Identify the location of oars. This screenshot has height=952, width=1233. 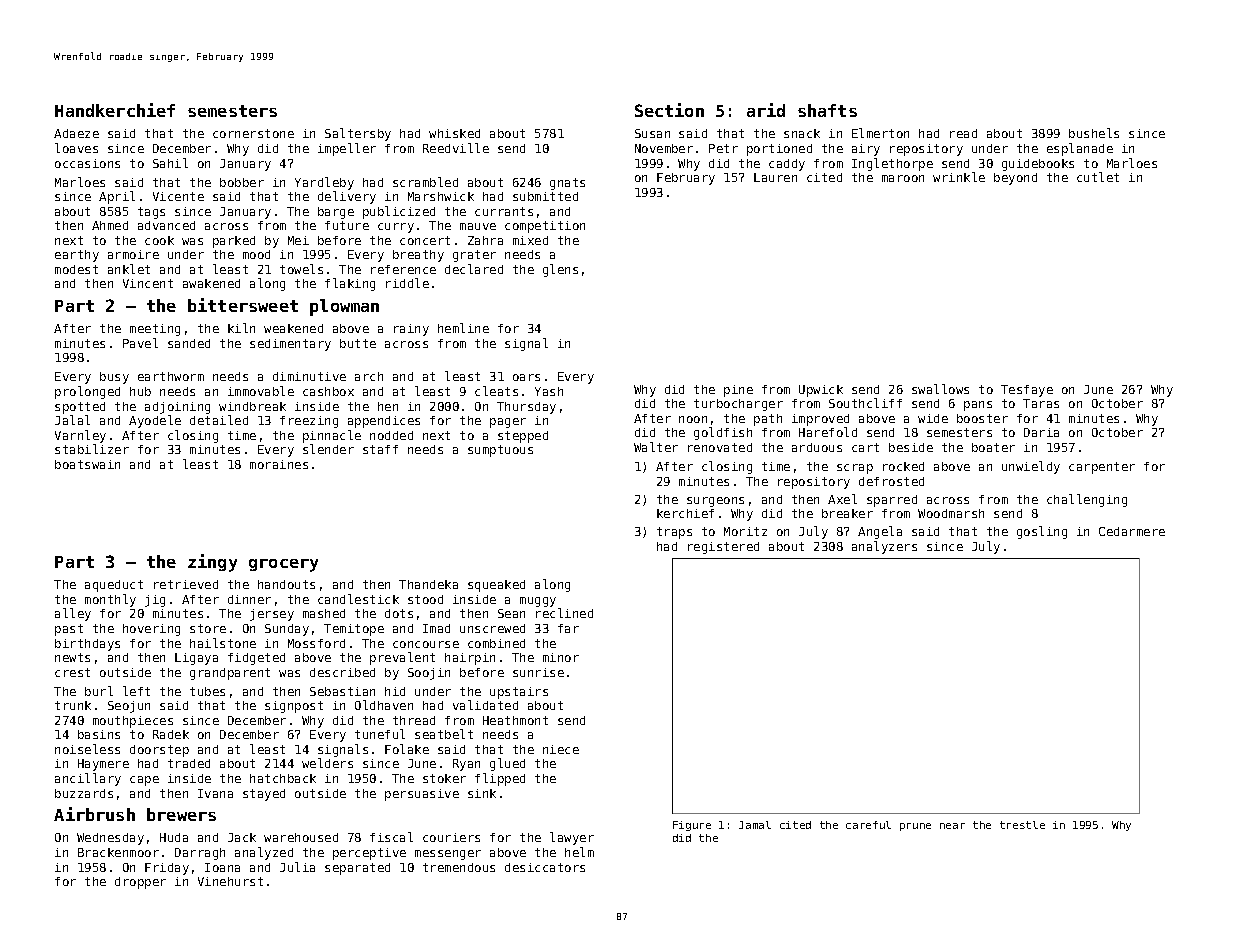
(526, 377).
